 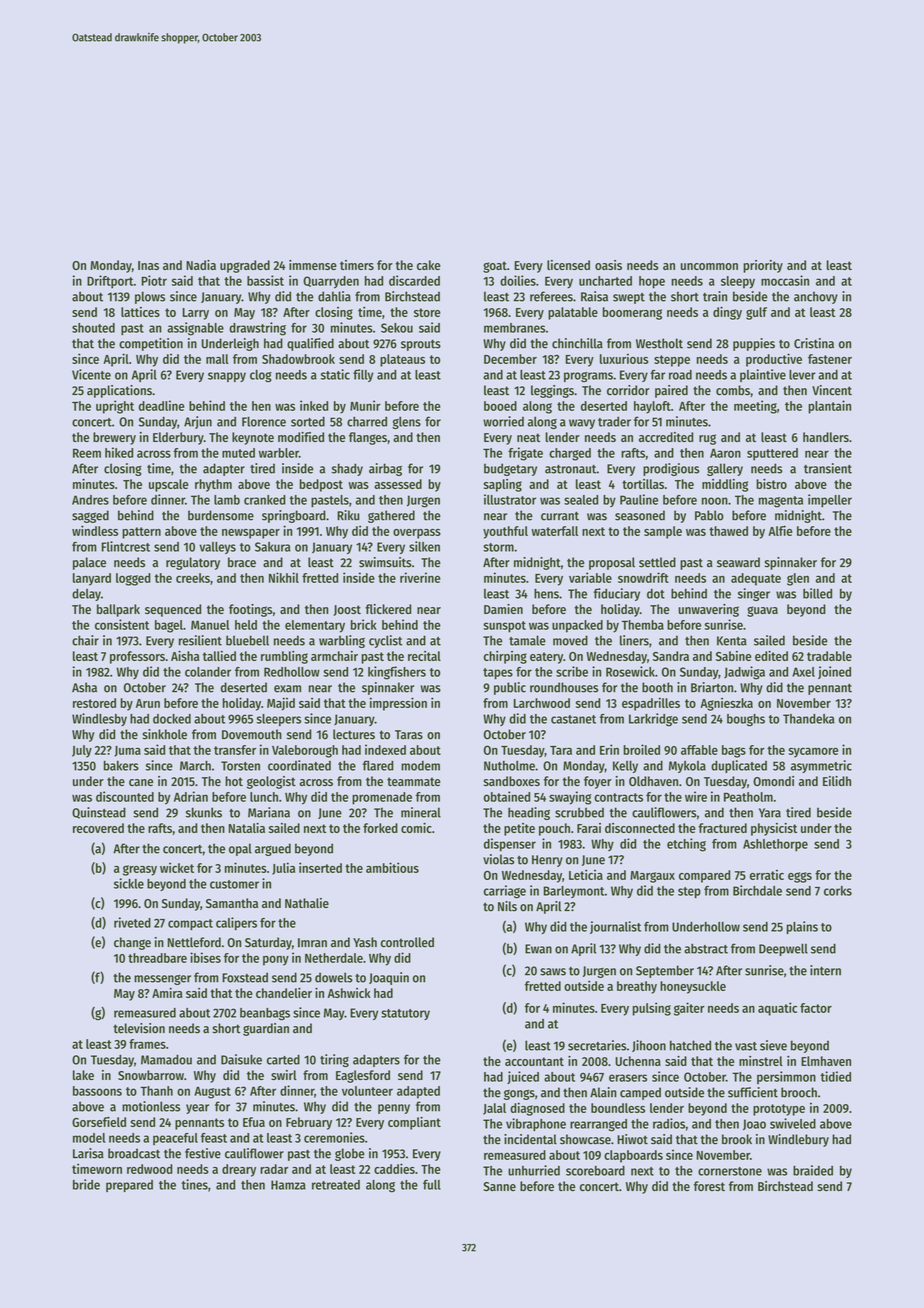 What do you see at coordinates (553, 972) in the screenshot?
I see `saws` at bounding box center [553, 972].
